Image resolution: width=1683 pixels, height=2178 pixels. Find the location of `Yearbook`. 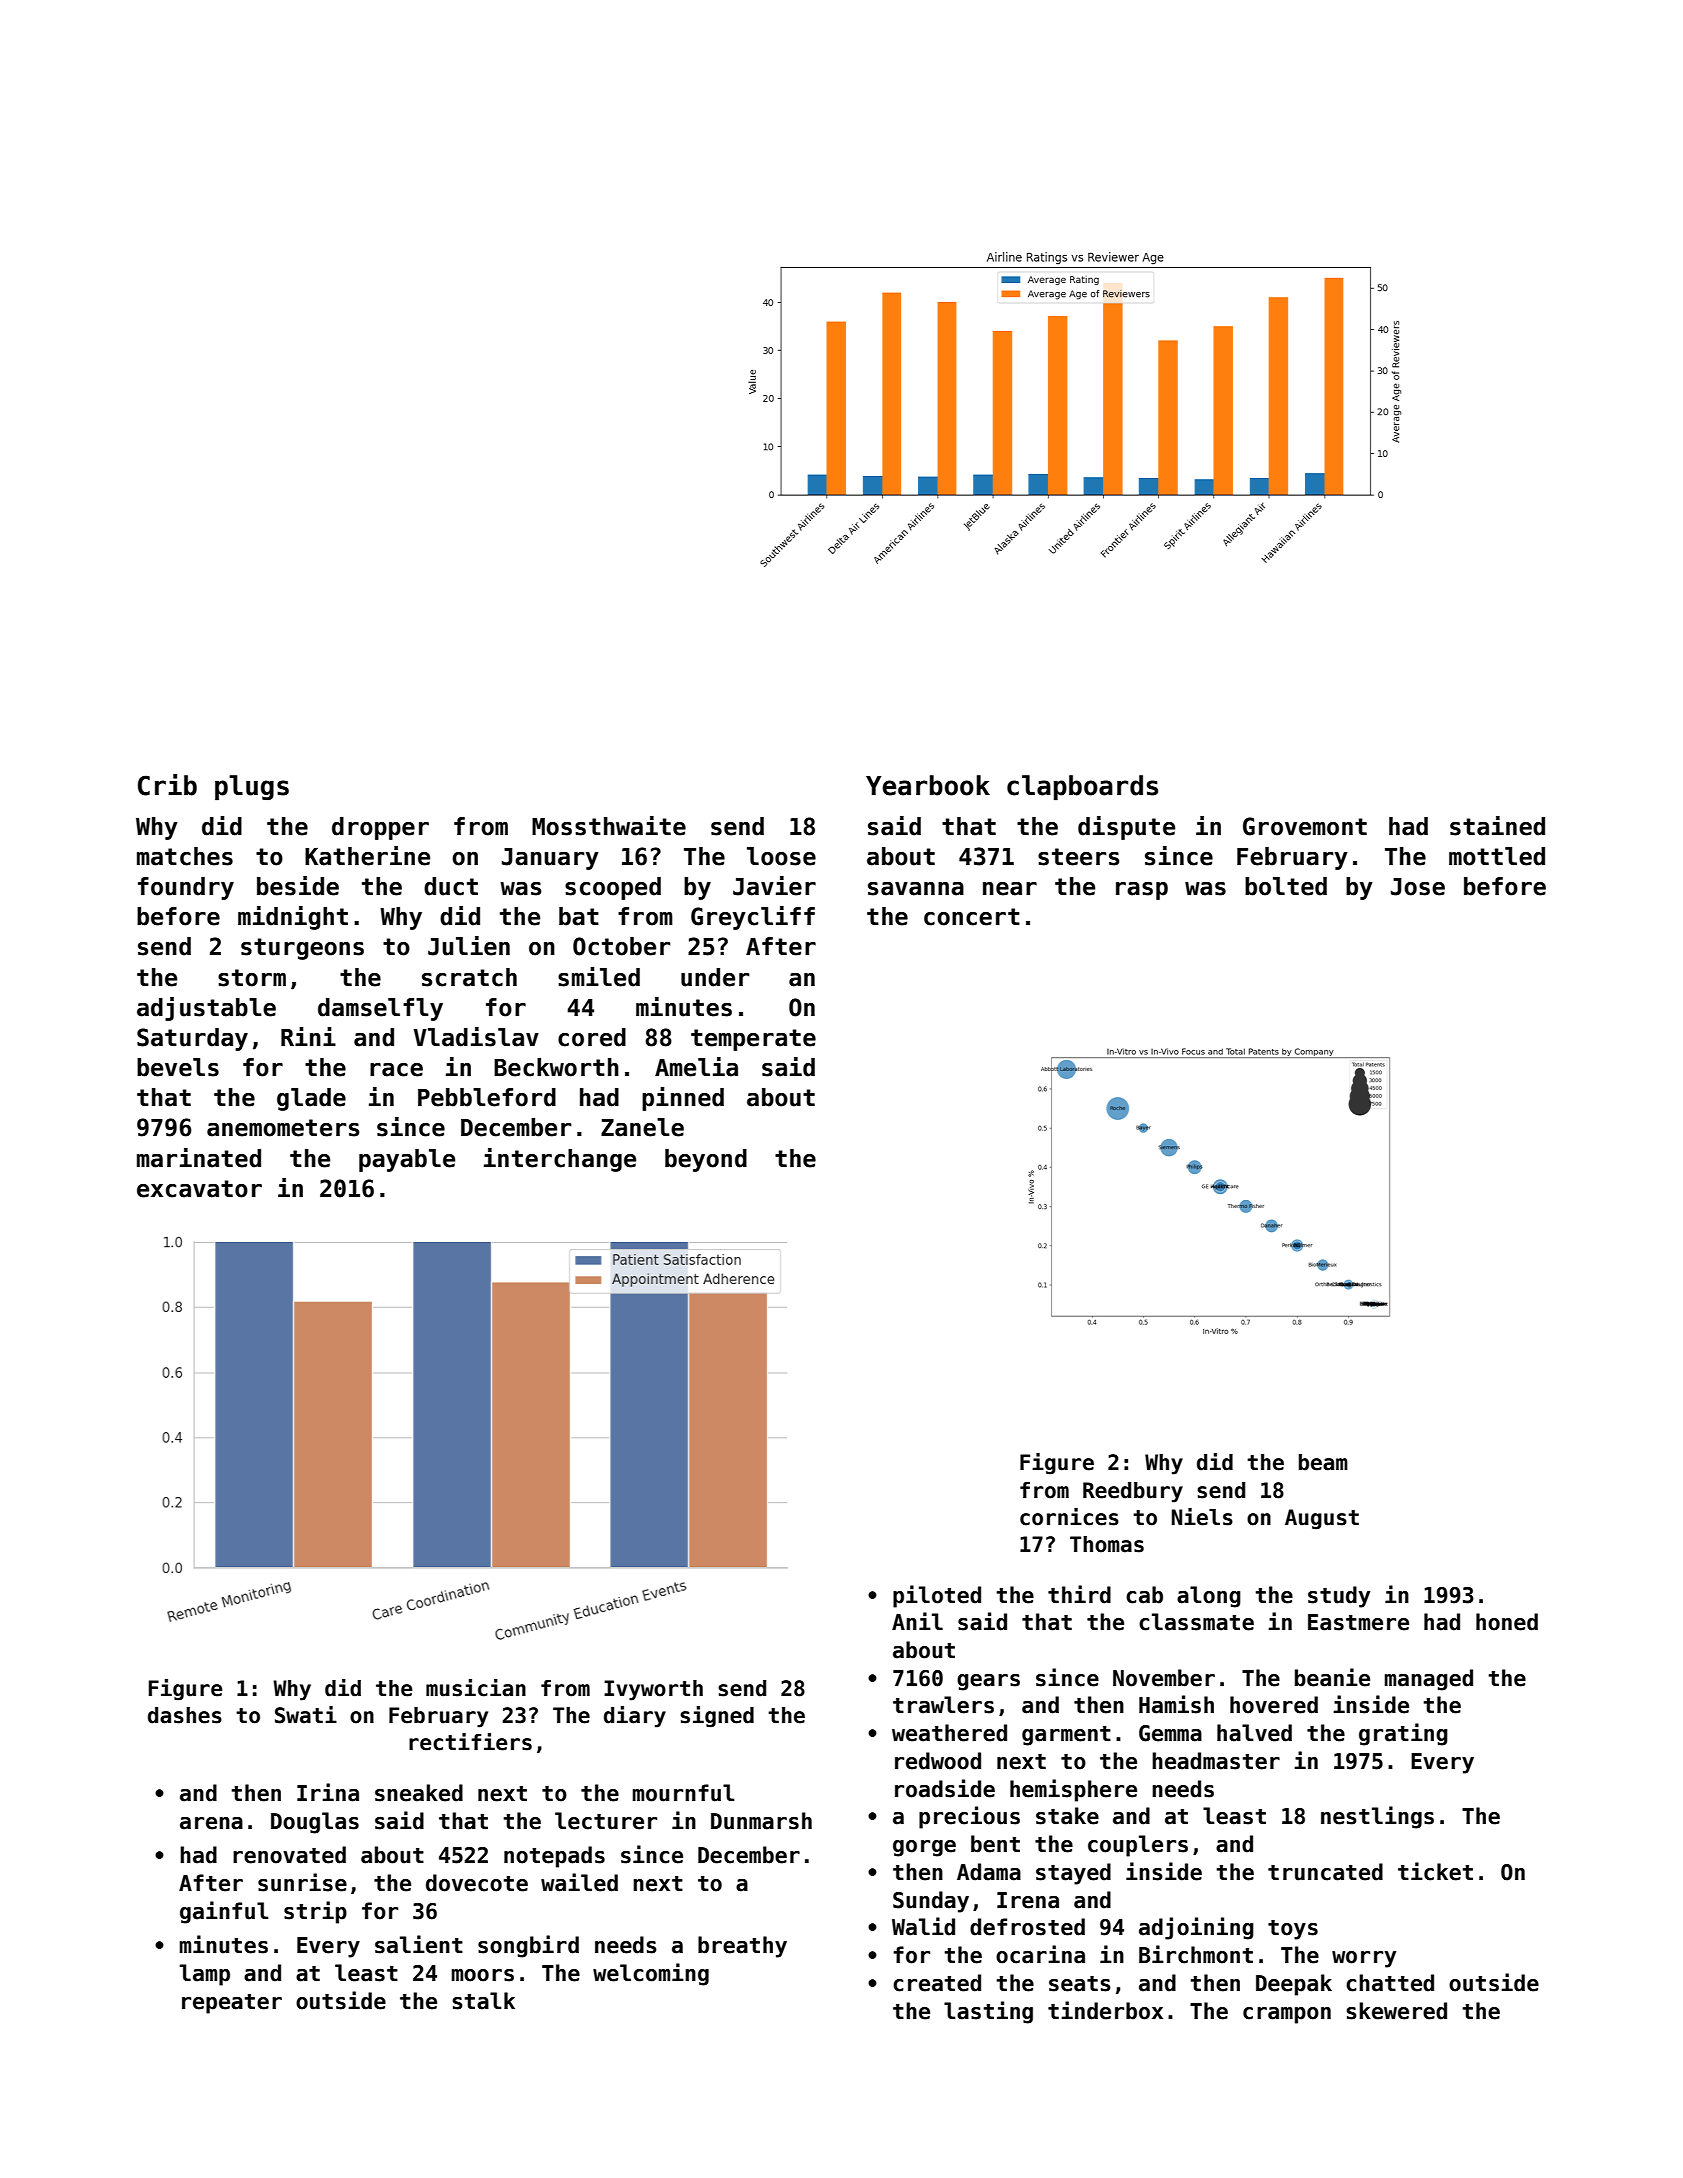

Yearbook is located at coordinates (928, 785).
